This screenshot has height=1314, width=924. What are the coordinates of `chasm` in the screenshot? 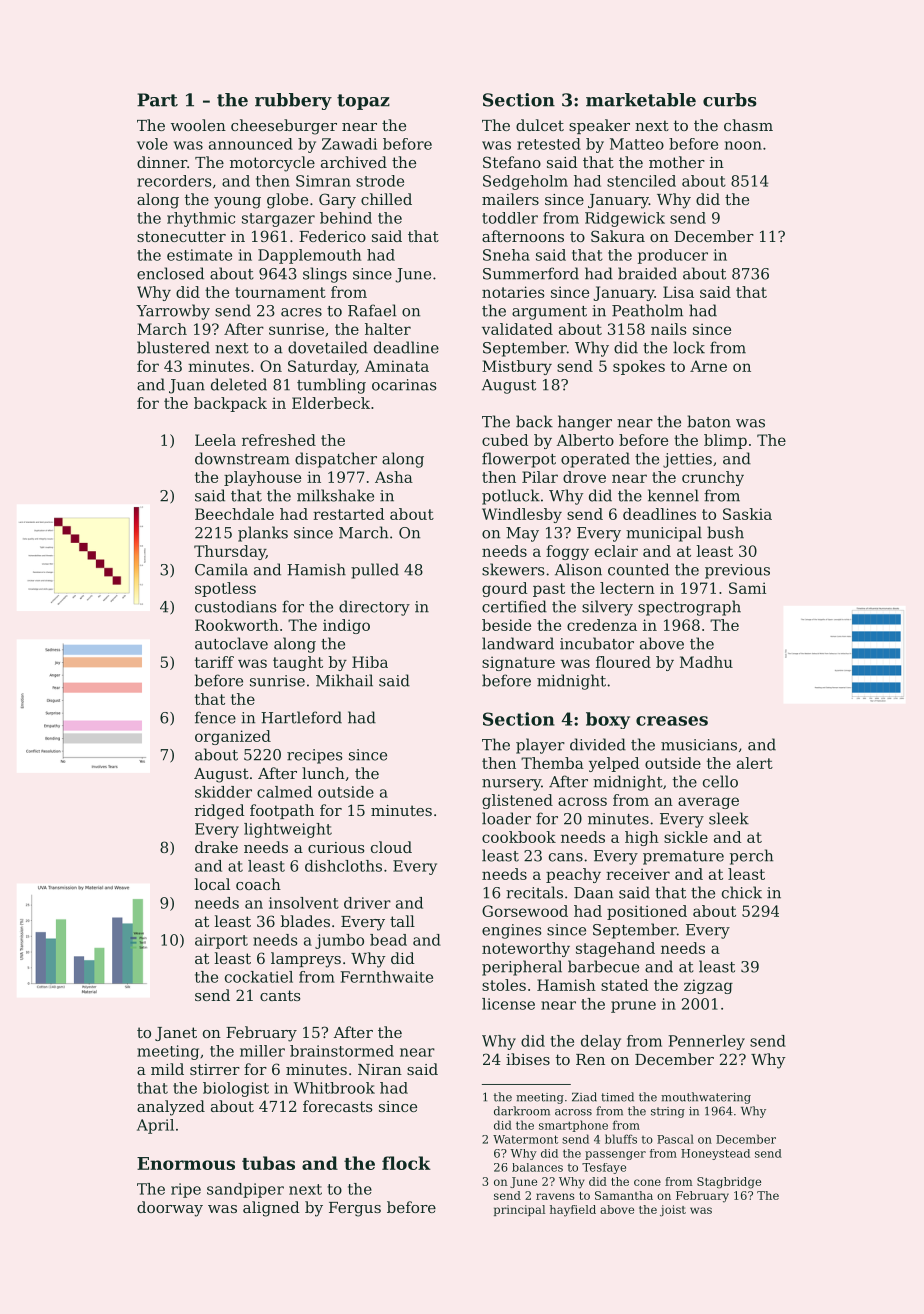 It's located at (748, 125).
